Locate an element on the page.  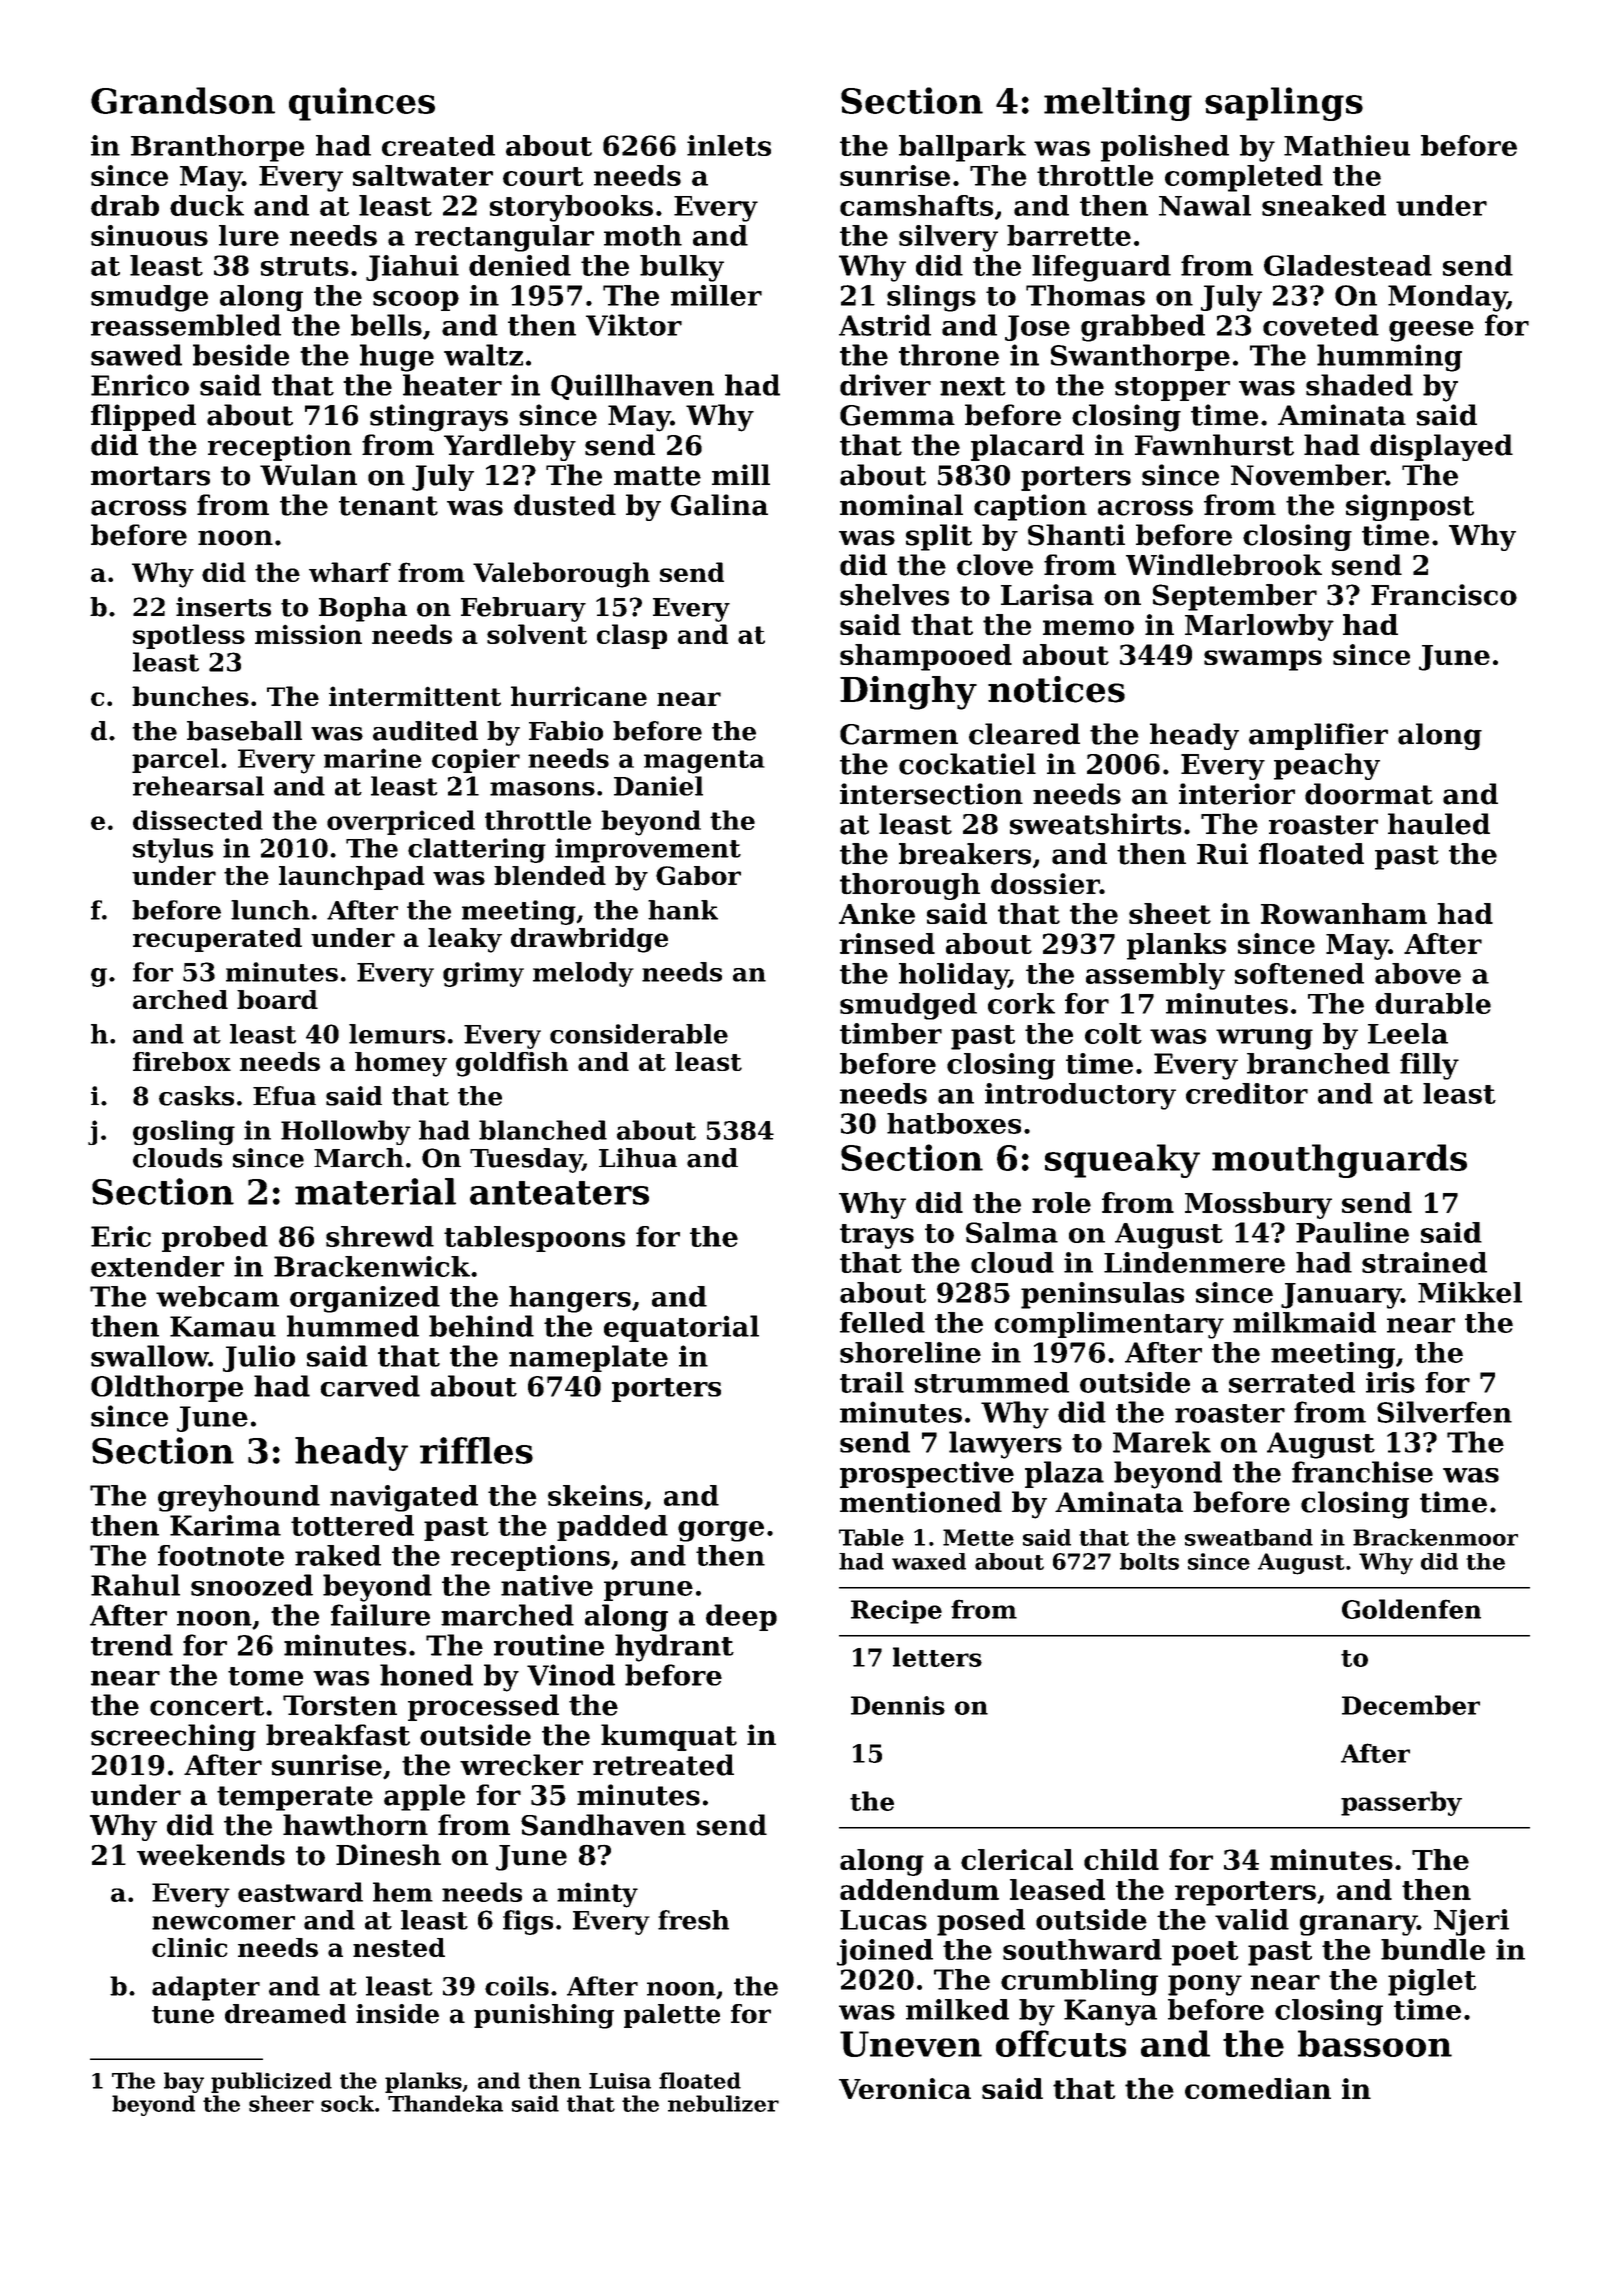
riffles is located at coordinates (476, 1450).
